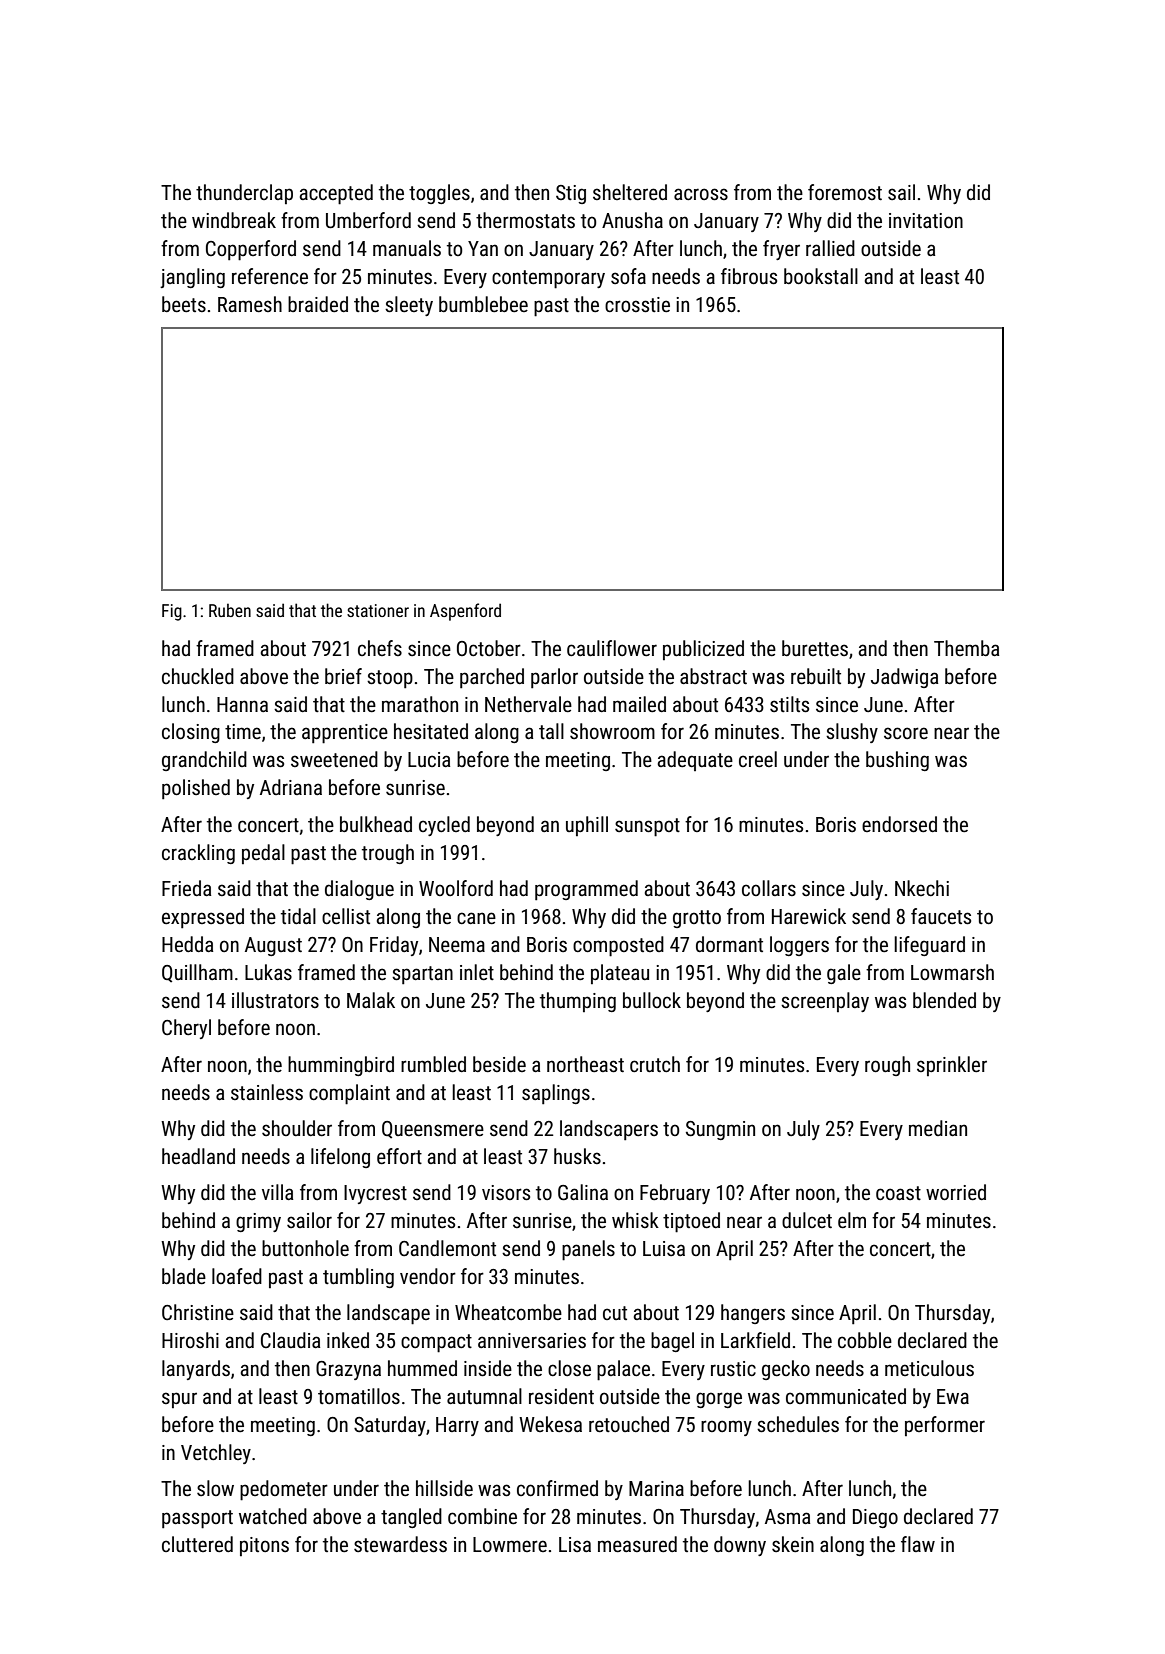 The width and height of the screenshot is (1165, 1654). Describe the element at coordinates (612, 648) in the screenshot. I see `cauliflower` at that location.
